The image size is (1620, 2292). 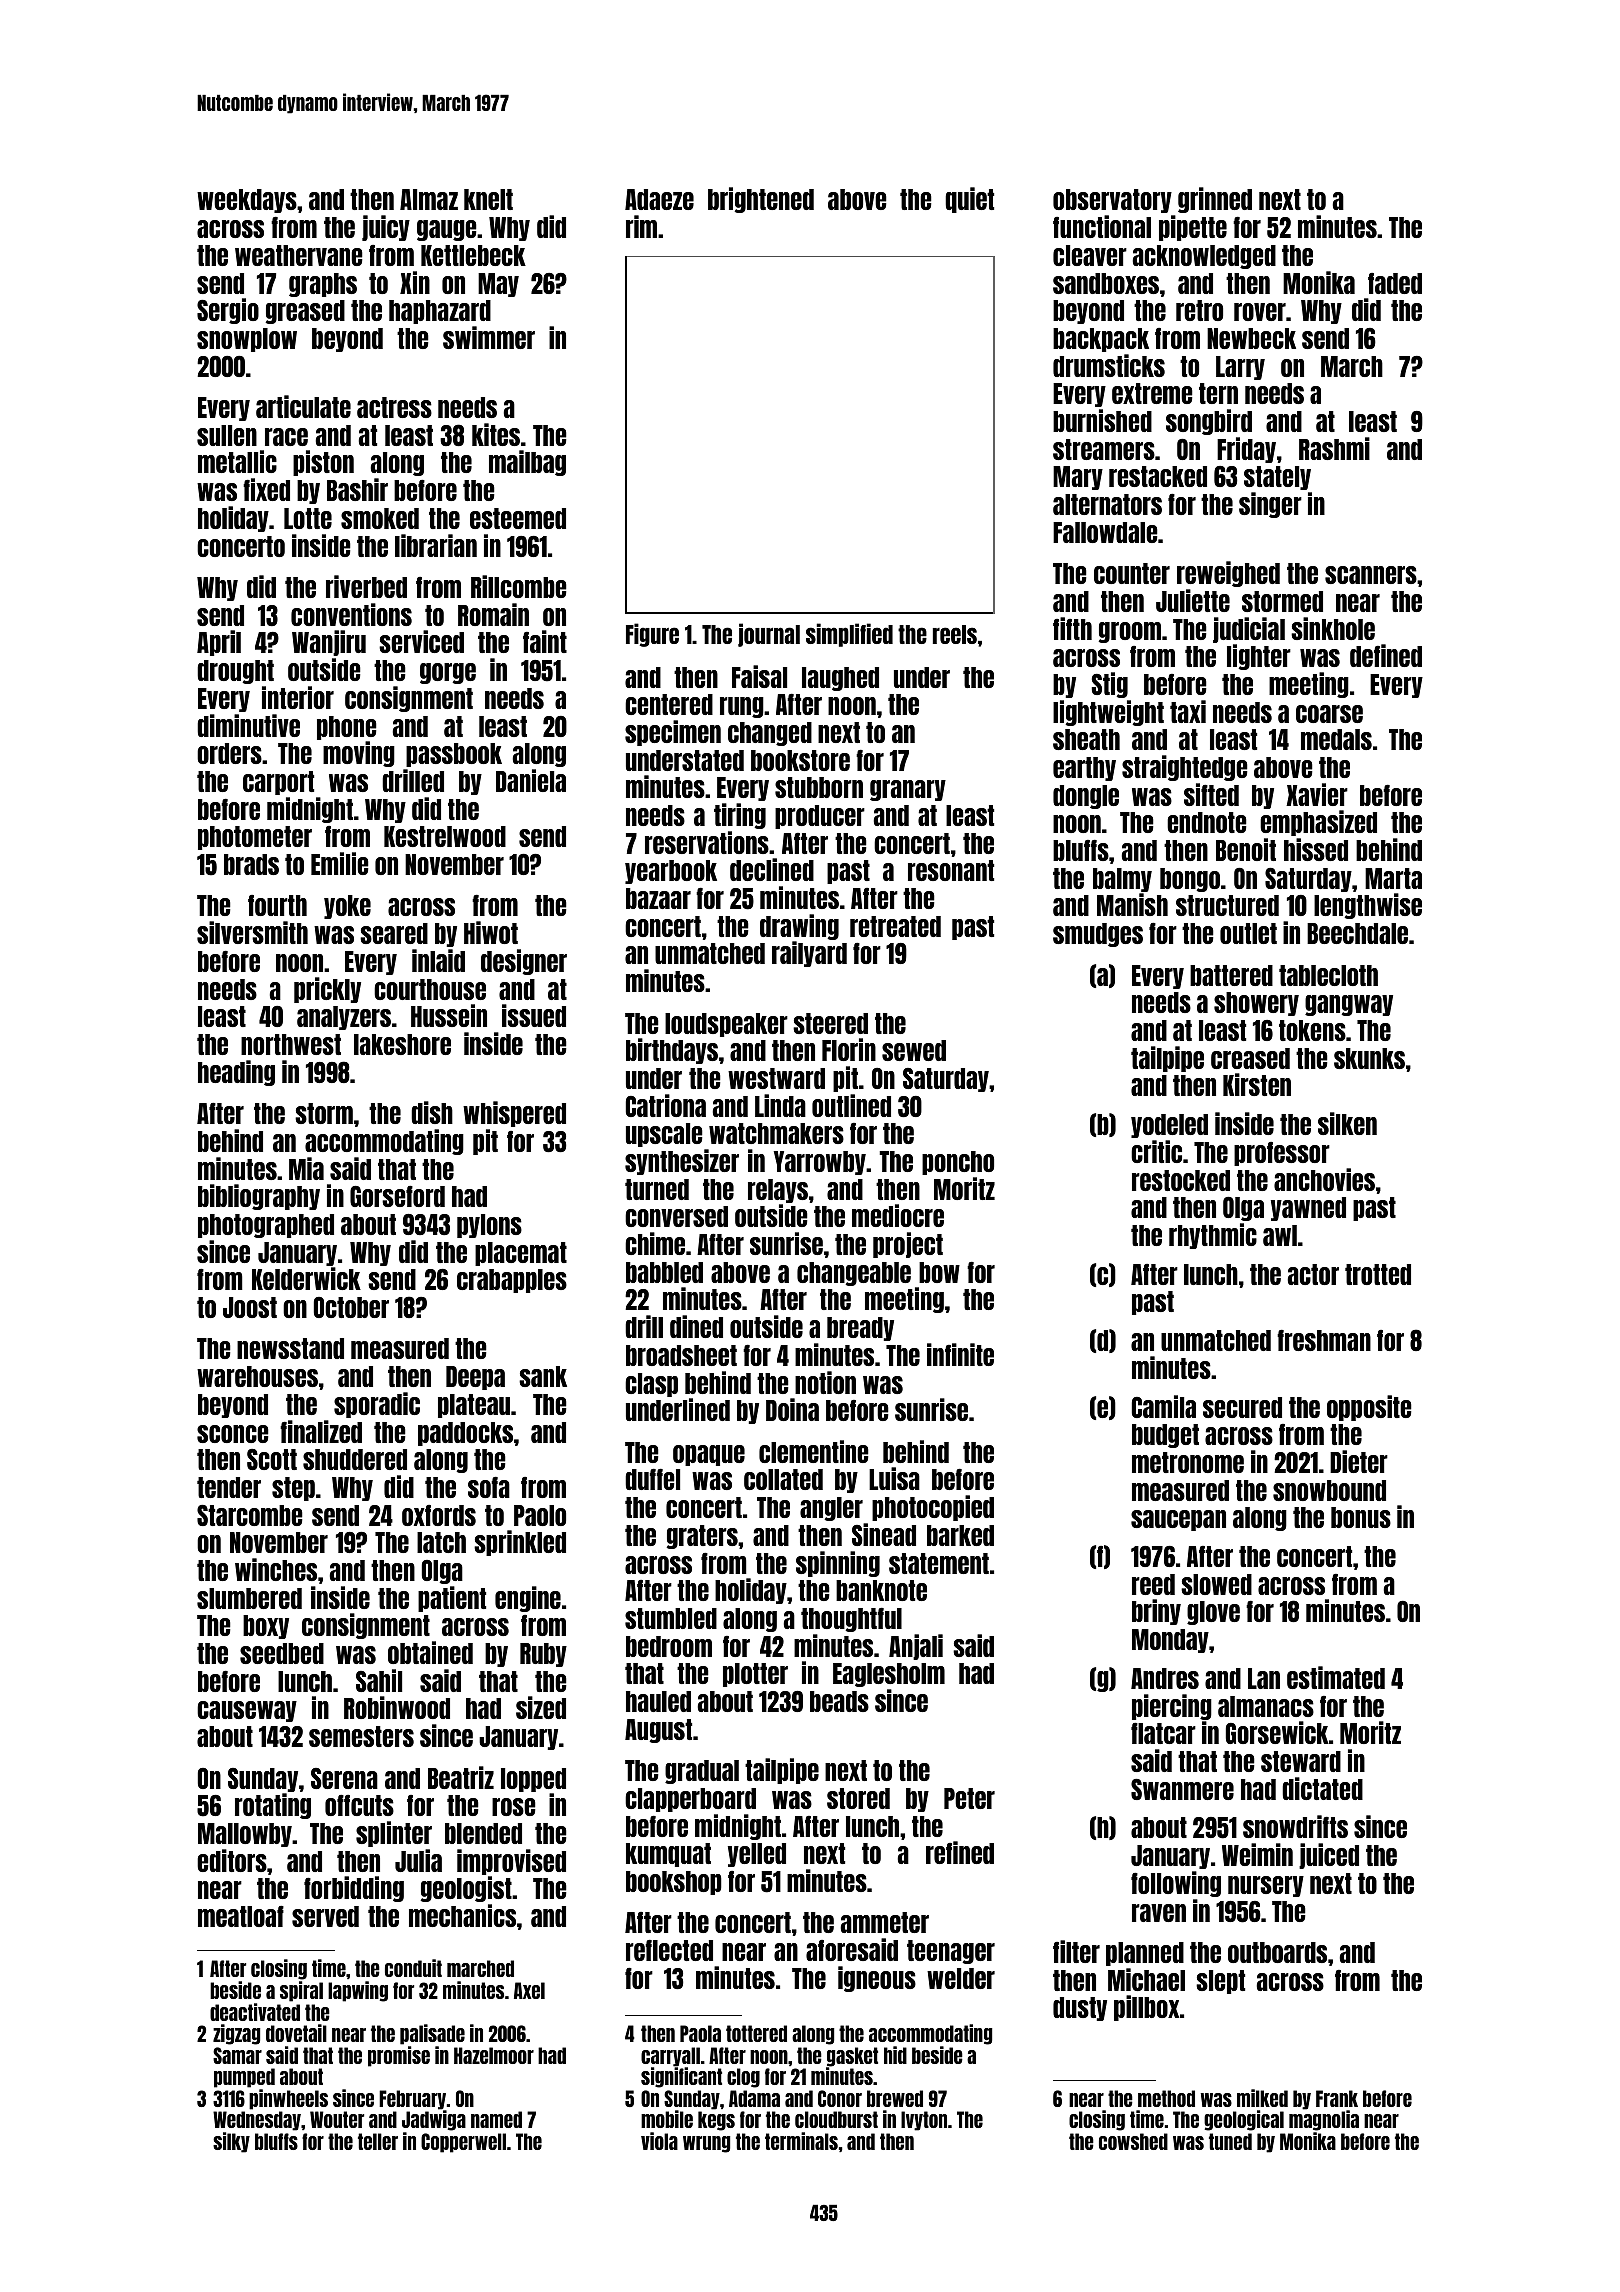 I want to click on boxy, so click(x=266, y=1627).
